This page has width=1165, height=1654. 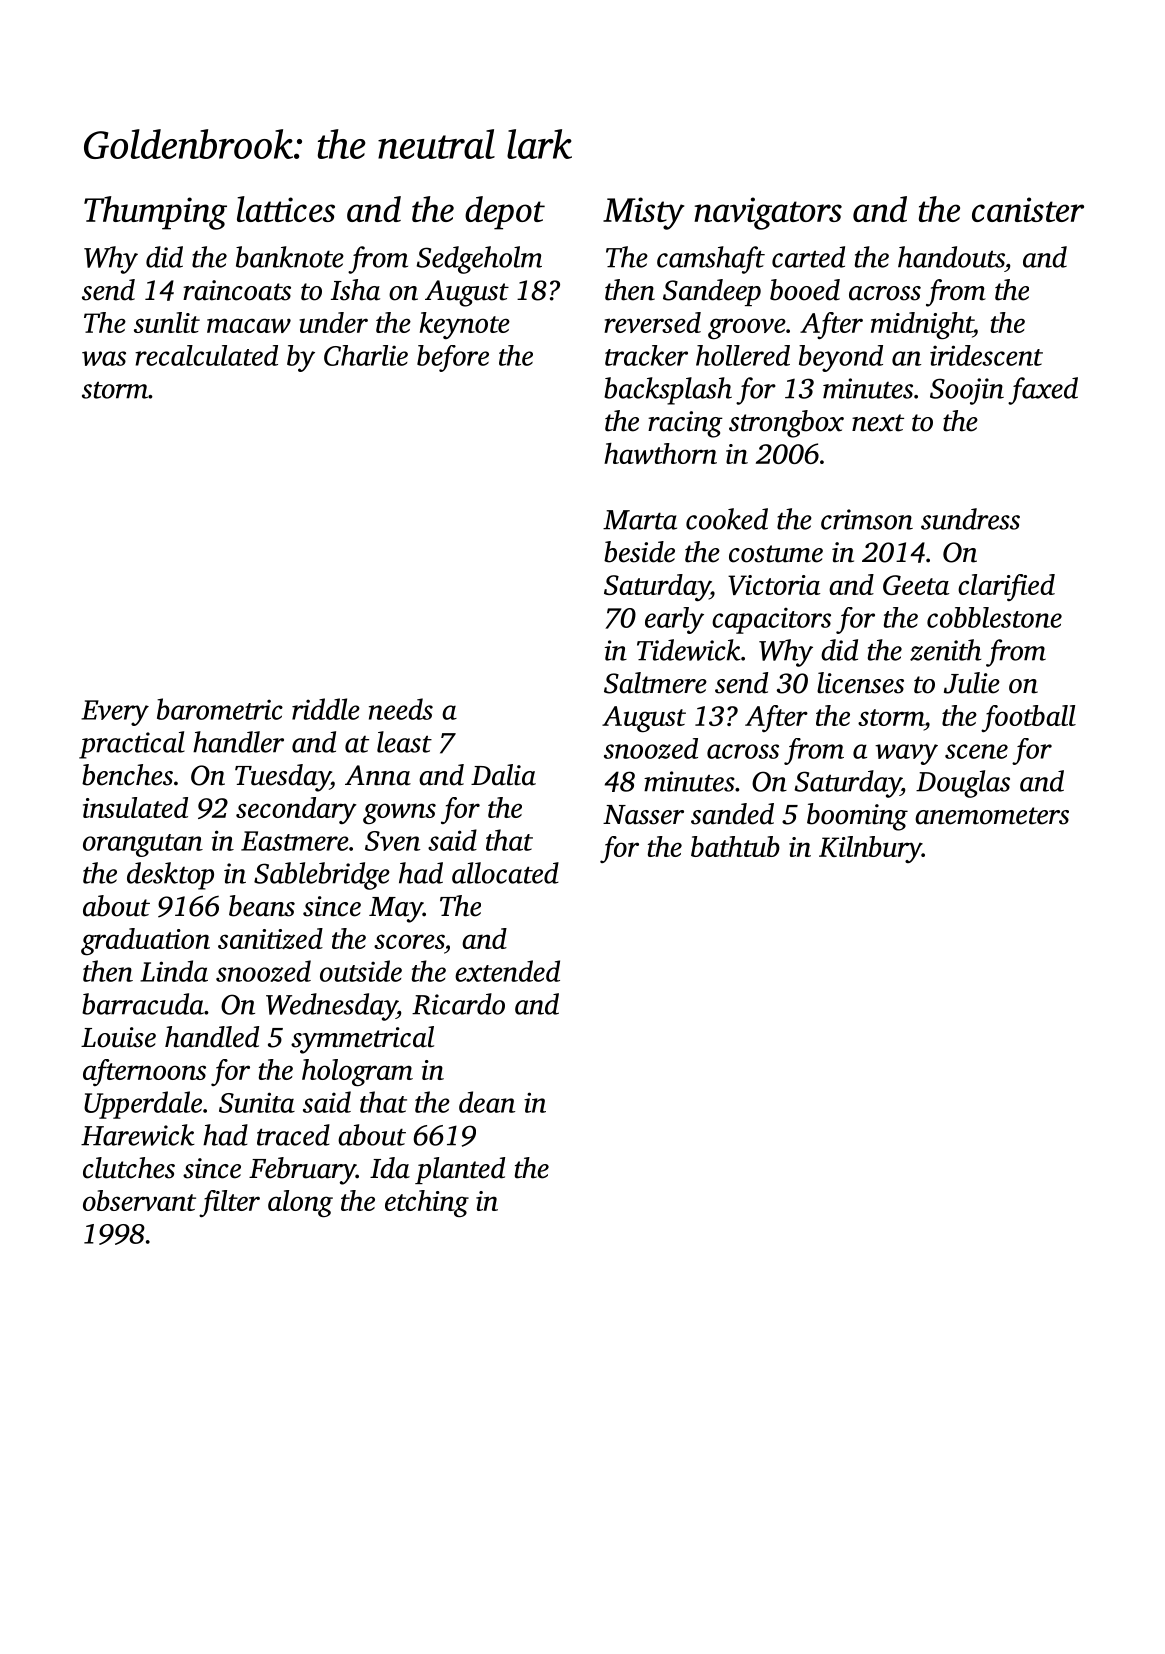 What do you see at coordinates (727, 519) in the page?
I see `cooked` at bounding box center [727, 519].
